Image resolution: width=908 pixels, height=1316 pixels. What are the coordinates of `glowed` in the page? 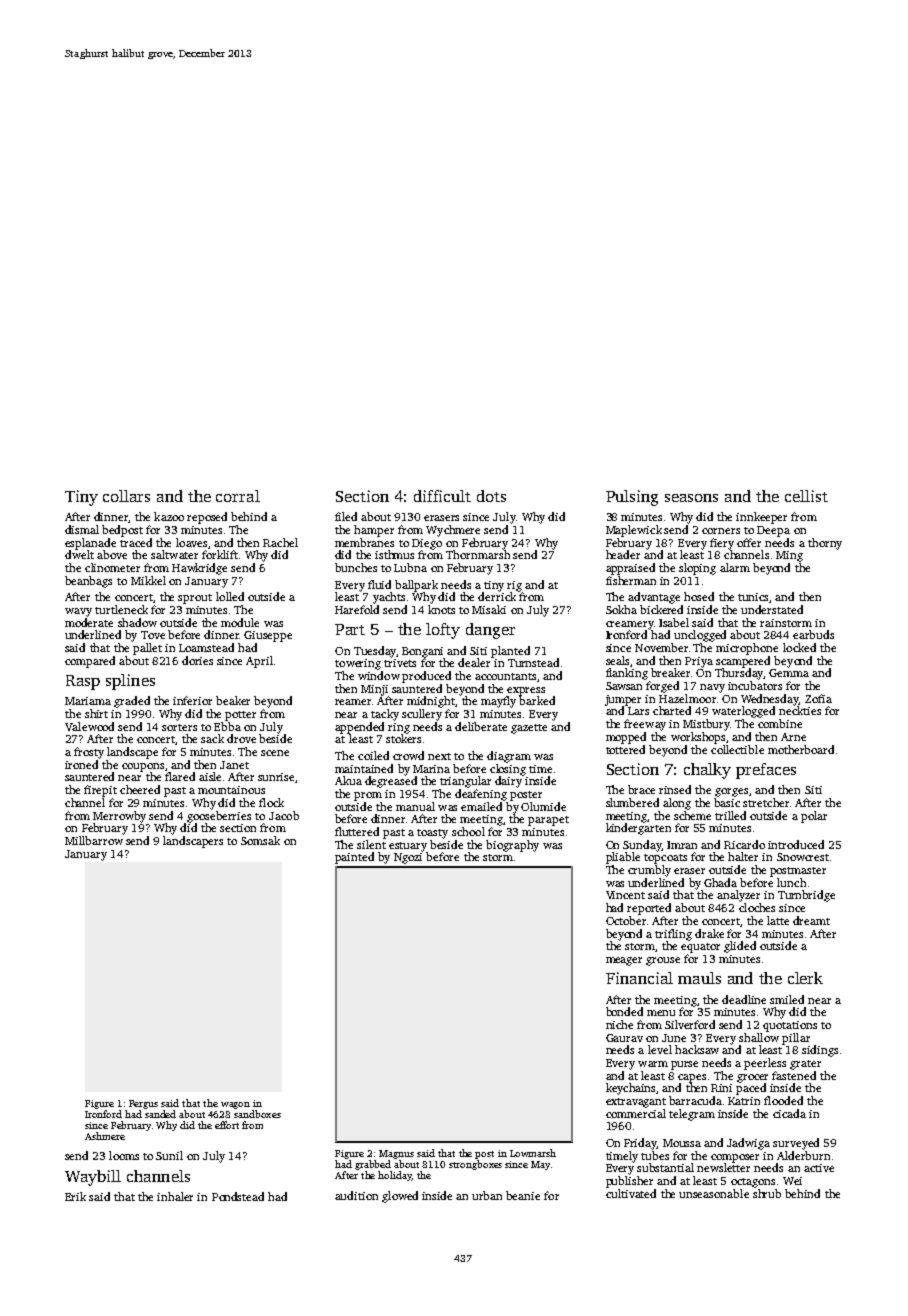 It's located at (400, 1197).
